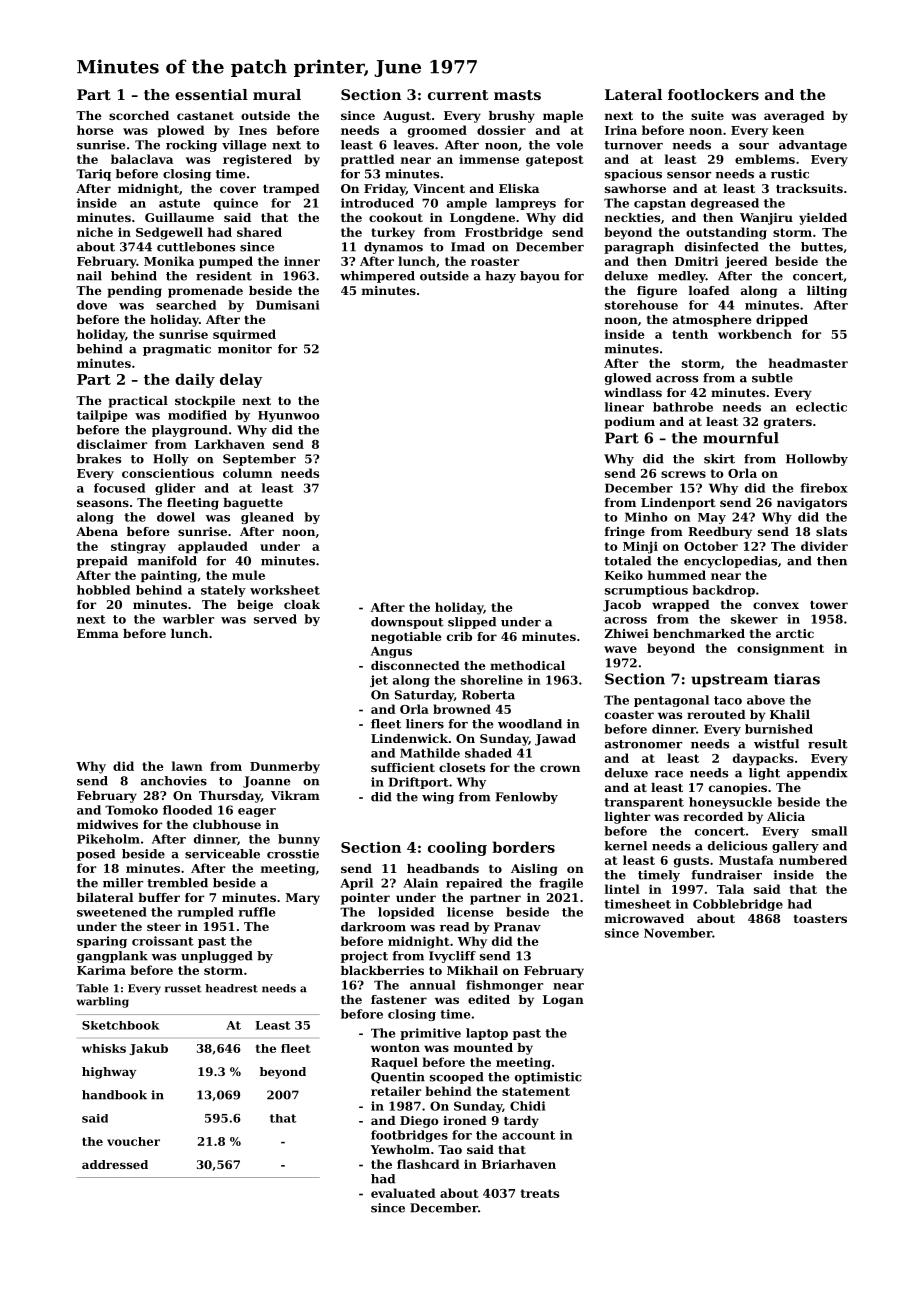  Describe the element at coordinates (407, 623) in the screenshot. I see `downspout` at that location.
